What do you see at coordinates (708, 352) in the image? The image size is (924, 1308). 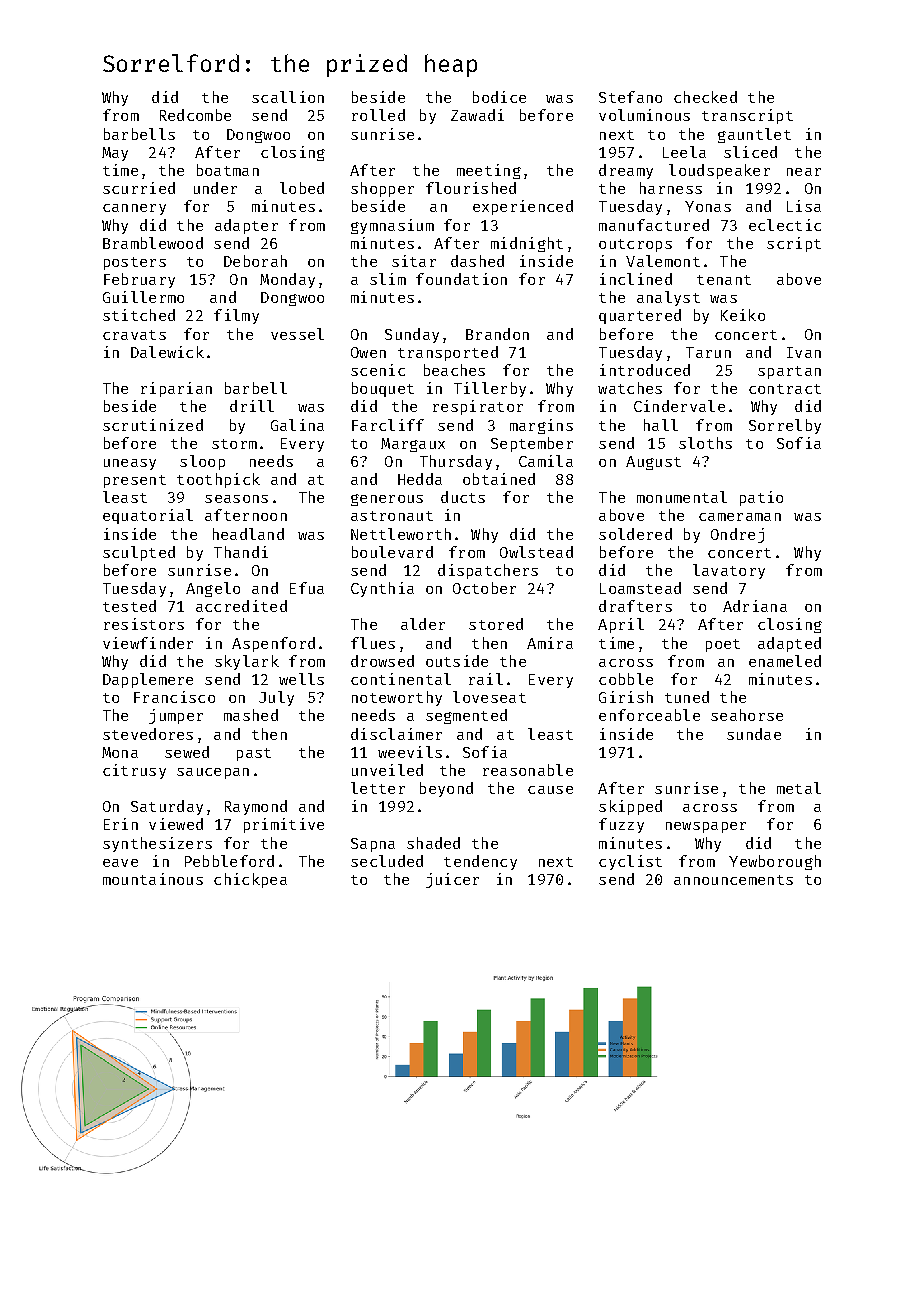 I see `Tarun` at bounding box center [708, 352].
